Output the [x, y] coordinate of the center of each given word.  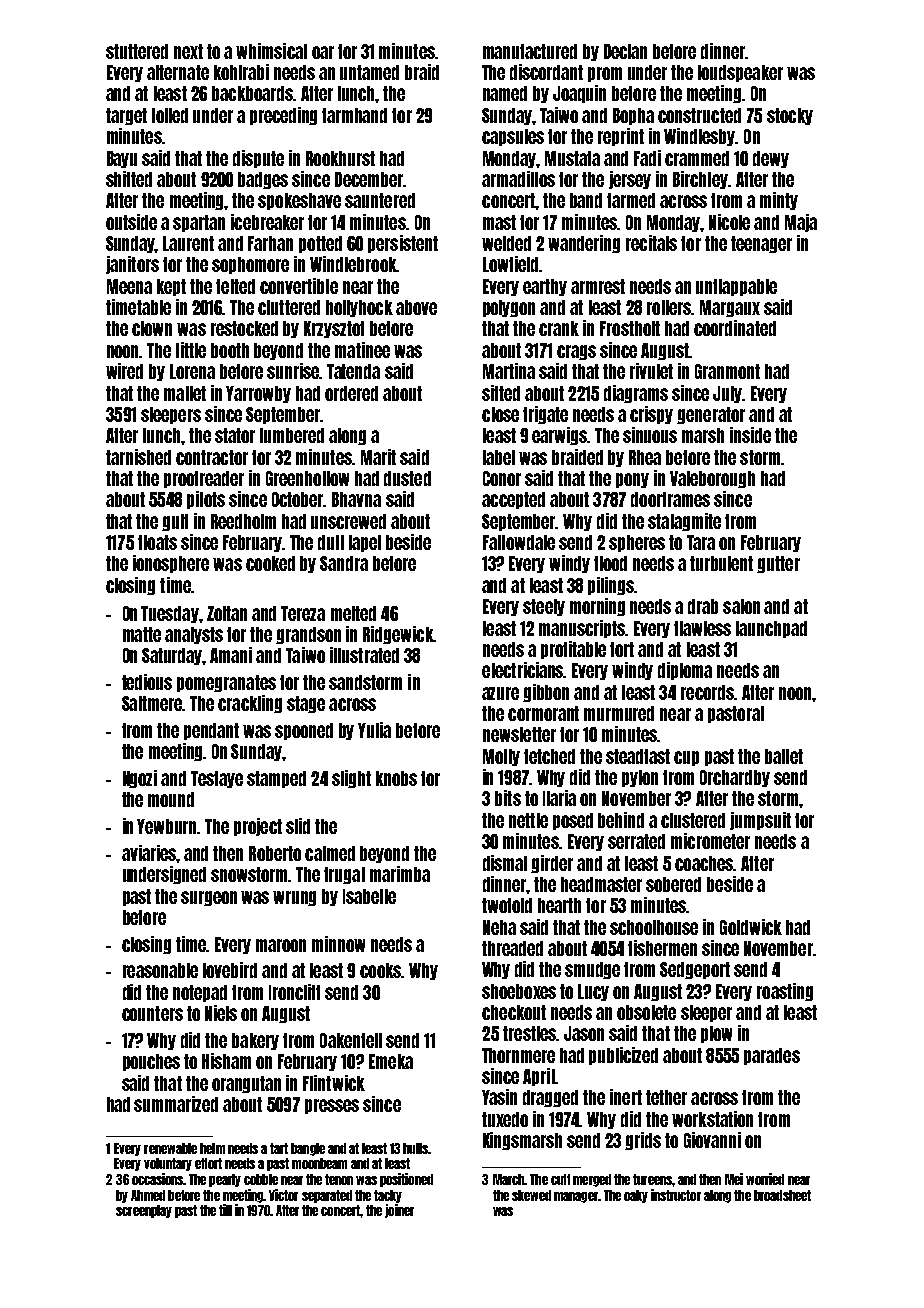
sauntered [380, 200]
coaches [704, 863]
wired [124, 371]
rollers [669, 307]
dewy [771, 159]
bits [508, 798]
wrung [294, 898]
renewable [170, 1148]
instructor [676, 1195]
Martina [509, 371]
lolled [170, 115]
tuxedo [505, 1119]
